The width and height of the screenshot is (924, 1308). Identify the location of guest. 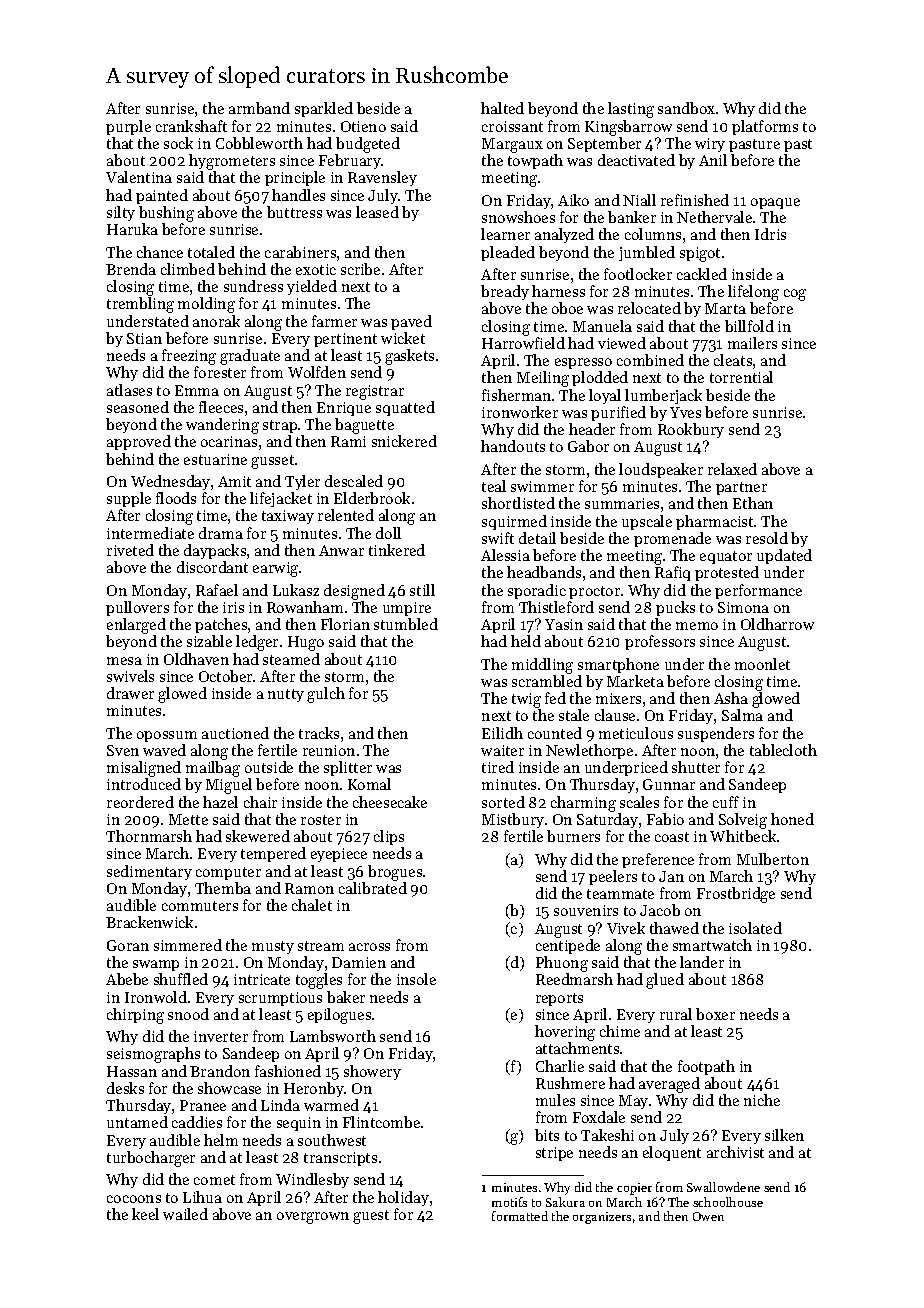
(371, 1217).
